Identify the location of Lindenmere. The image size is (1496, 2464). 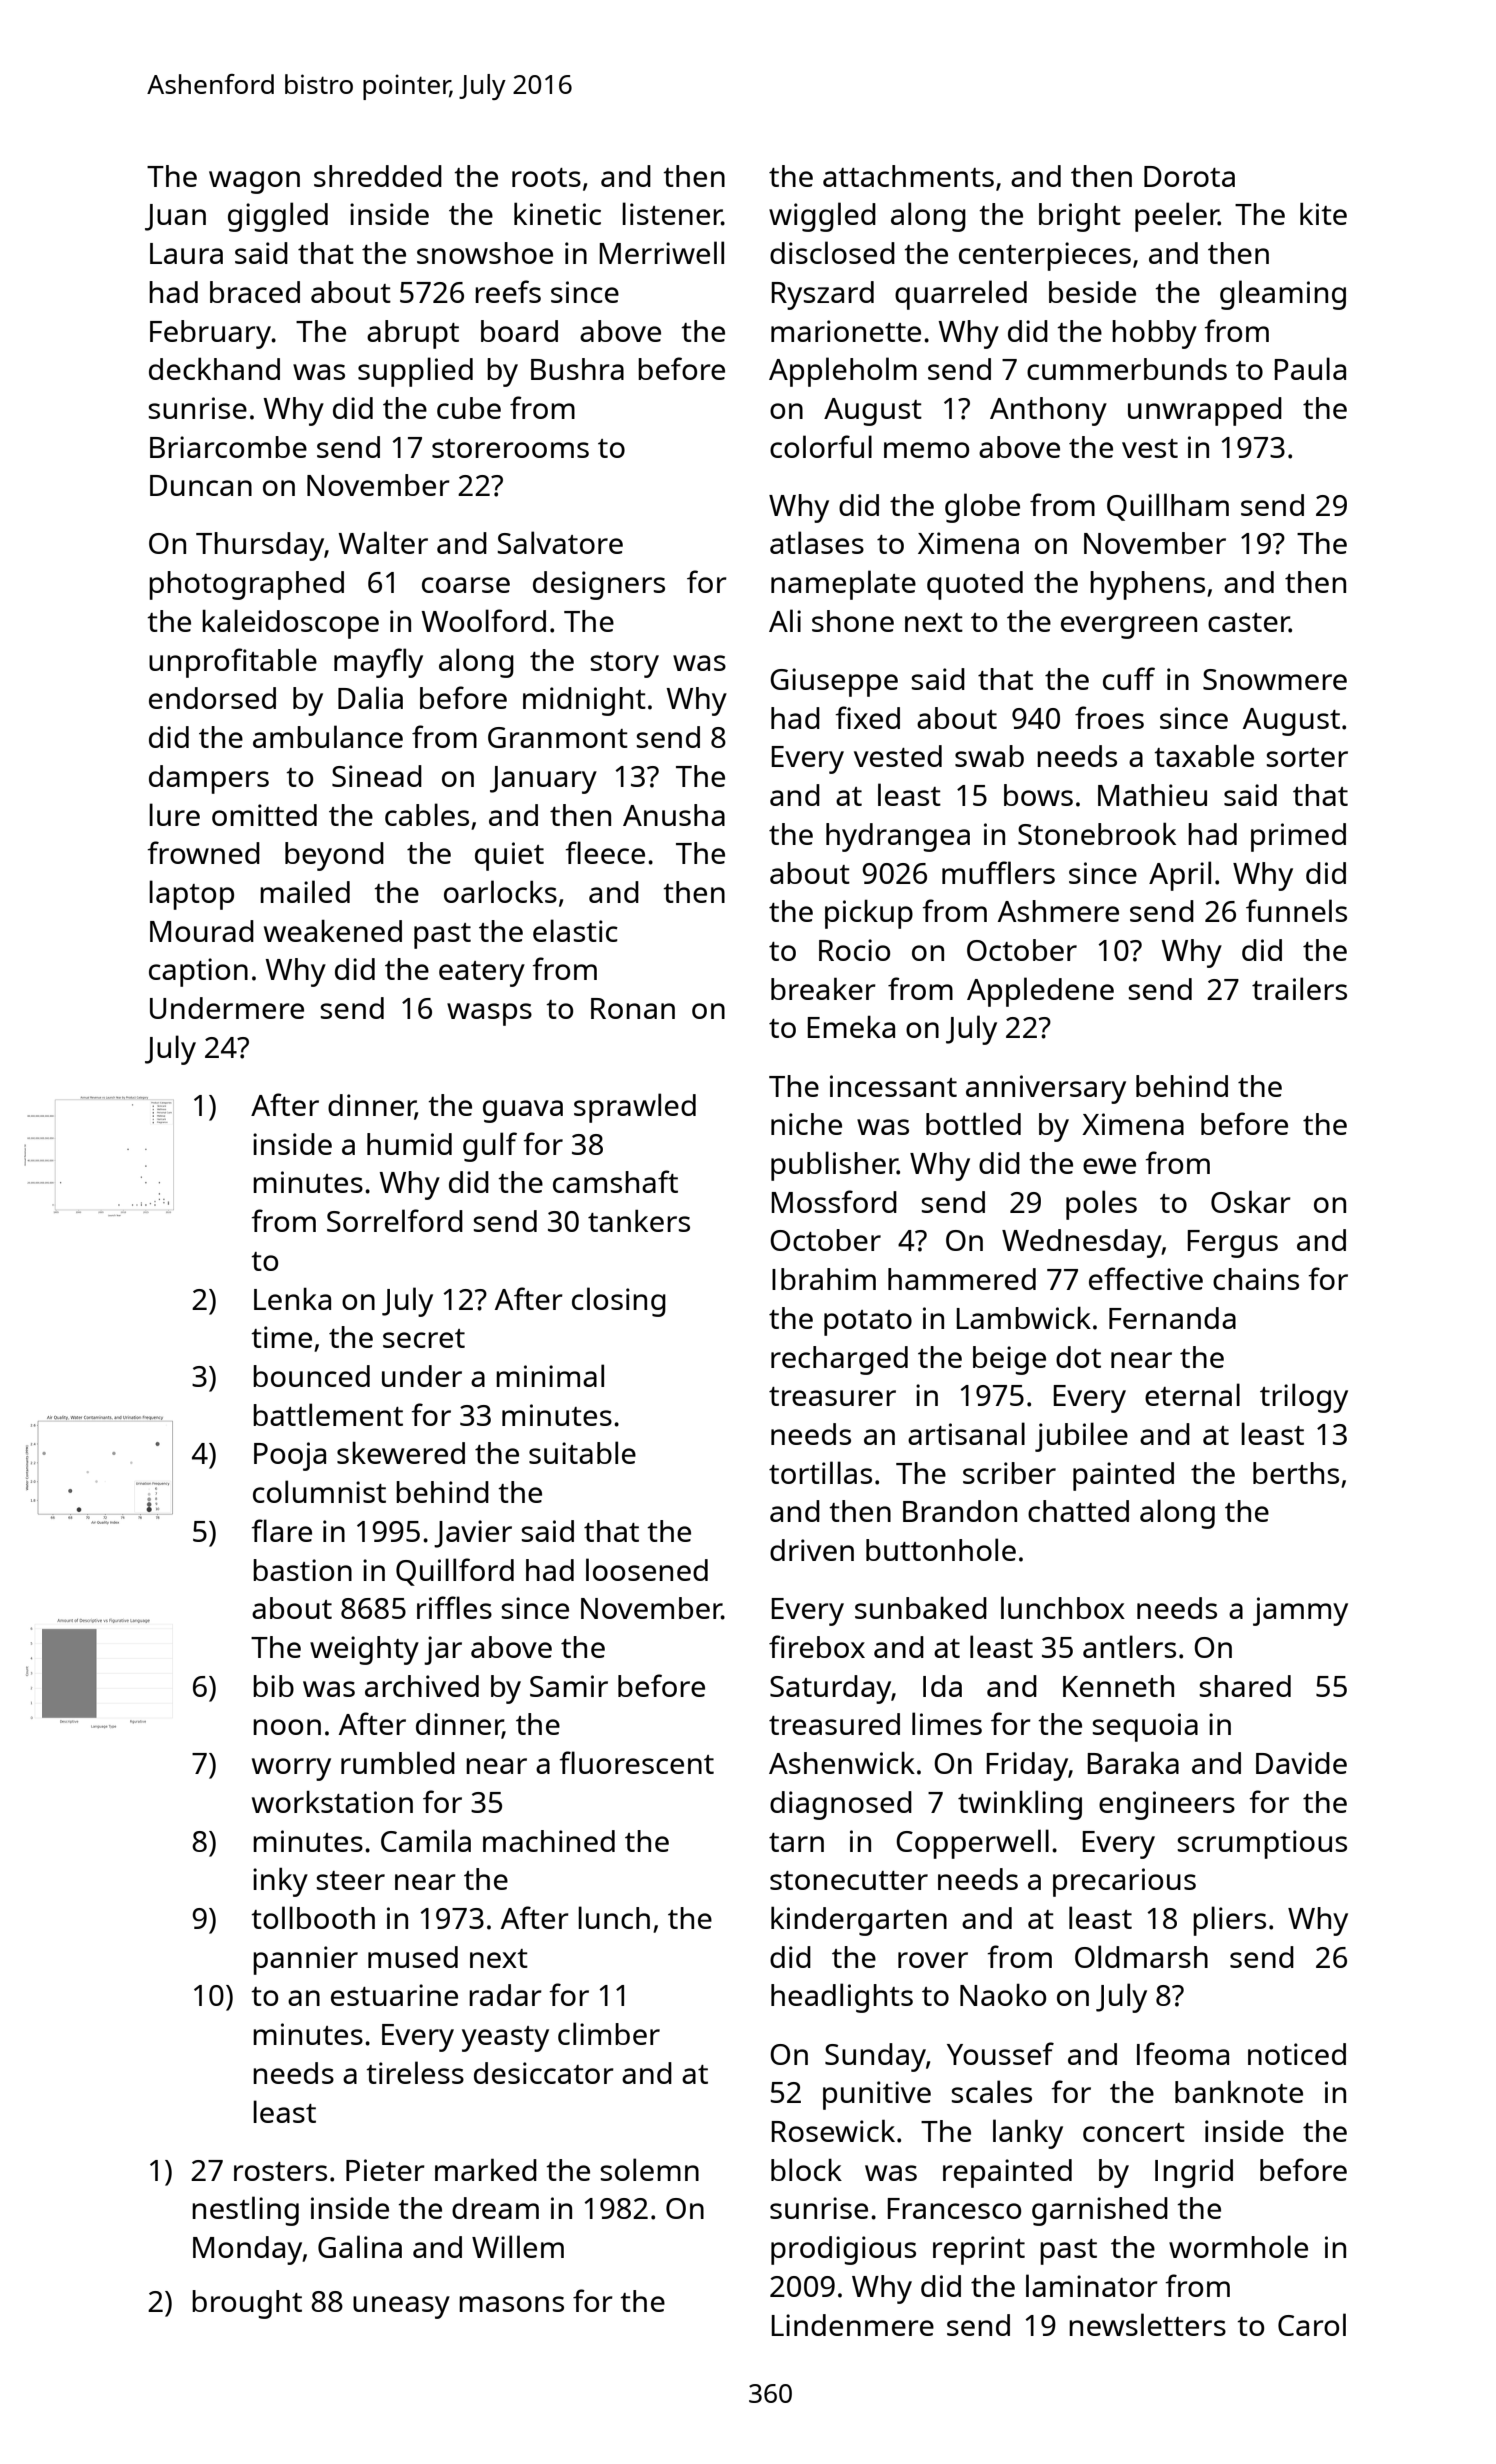
(853, 2325).
